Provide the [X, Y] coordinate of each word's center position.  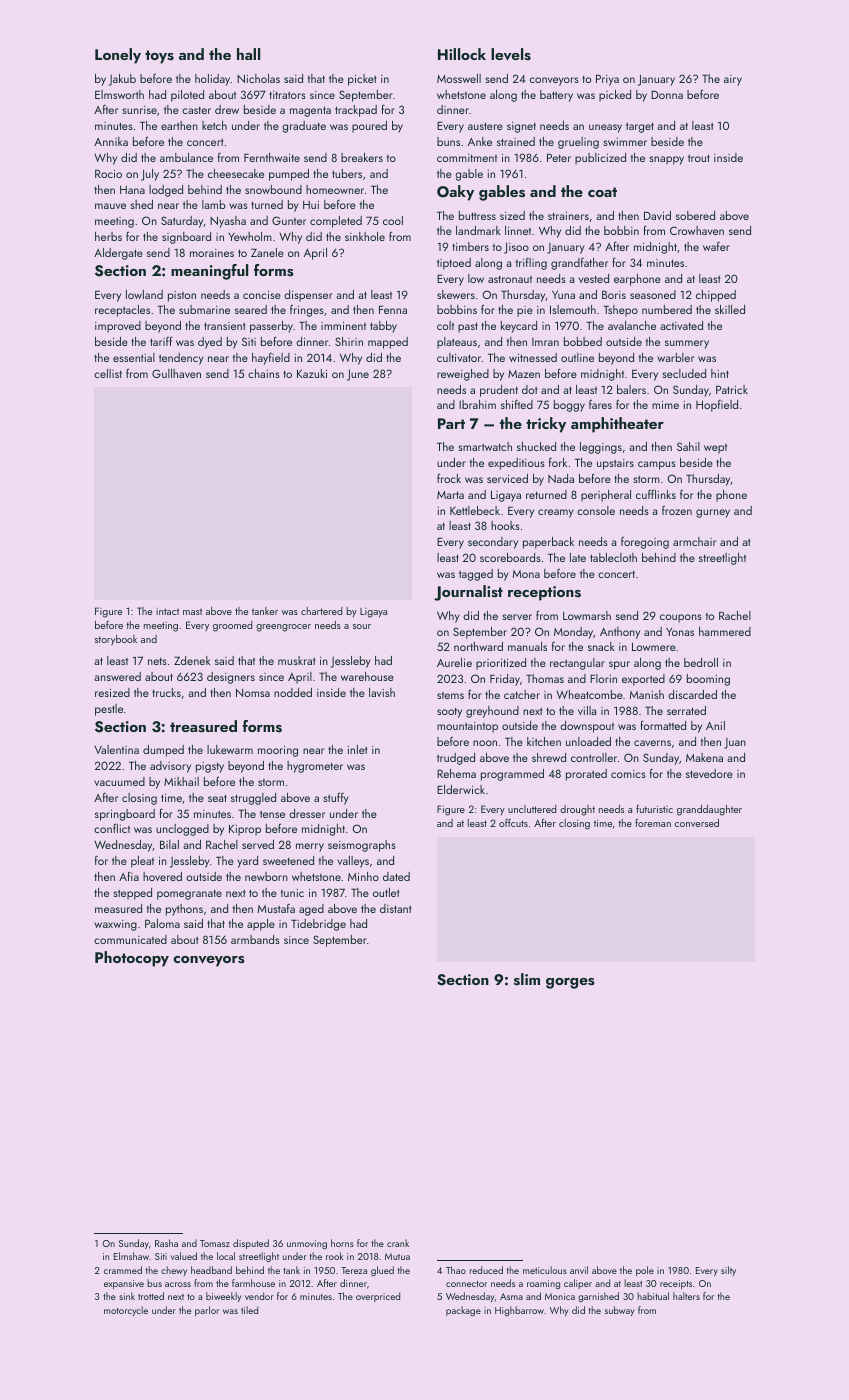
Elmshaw [131, 1256]
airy [733, 80]
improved [118, 327]
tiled [249, 1310]
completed [336, 222]
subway [620, 1311]
